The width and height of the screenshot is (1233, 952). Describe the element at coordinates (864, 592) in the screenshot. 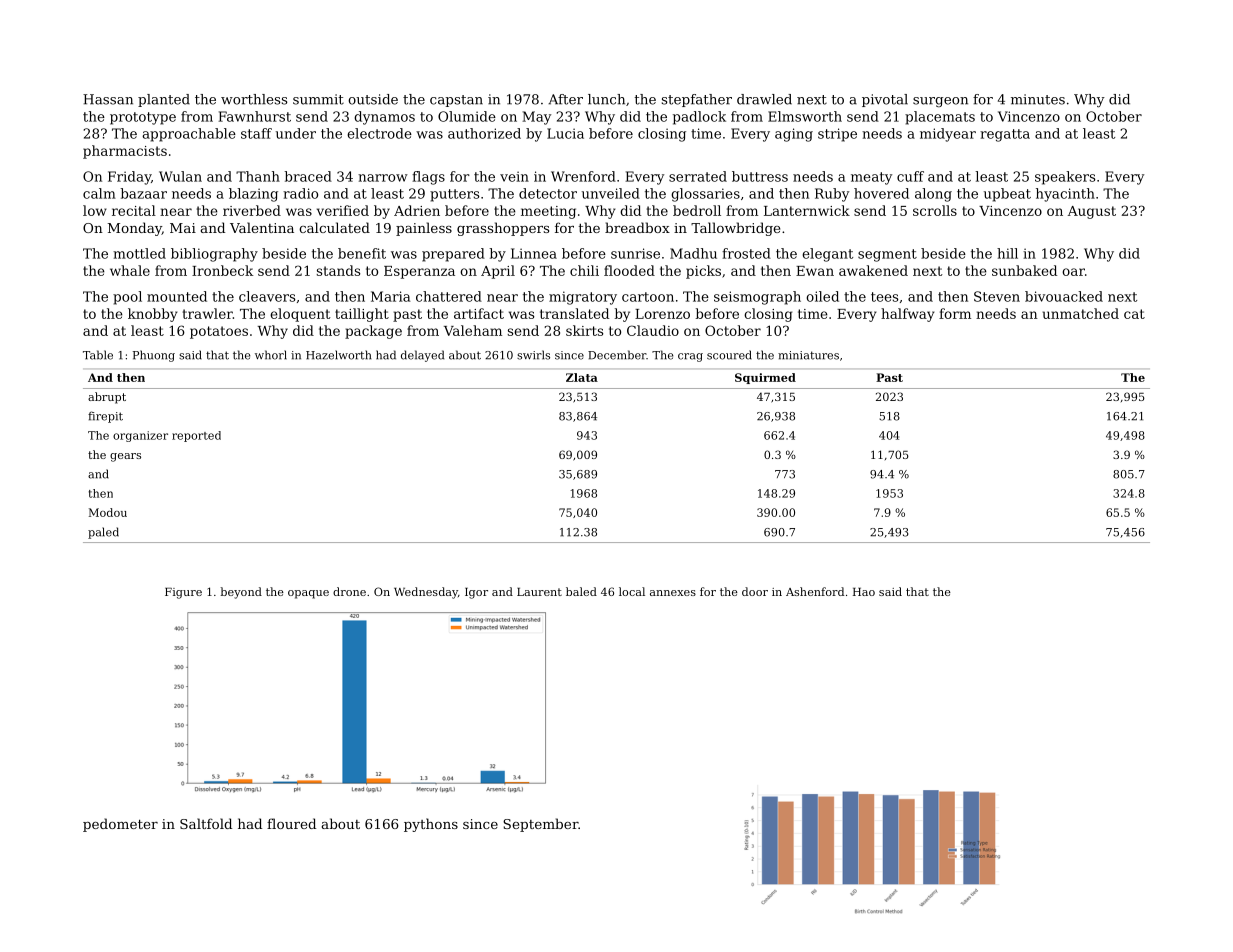

I see `Hao` at that location.
